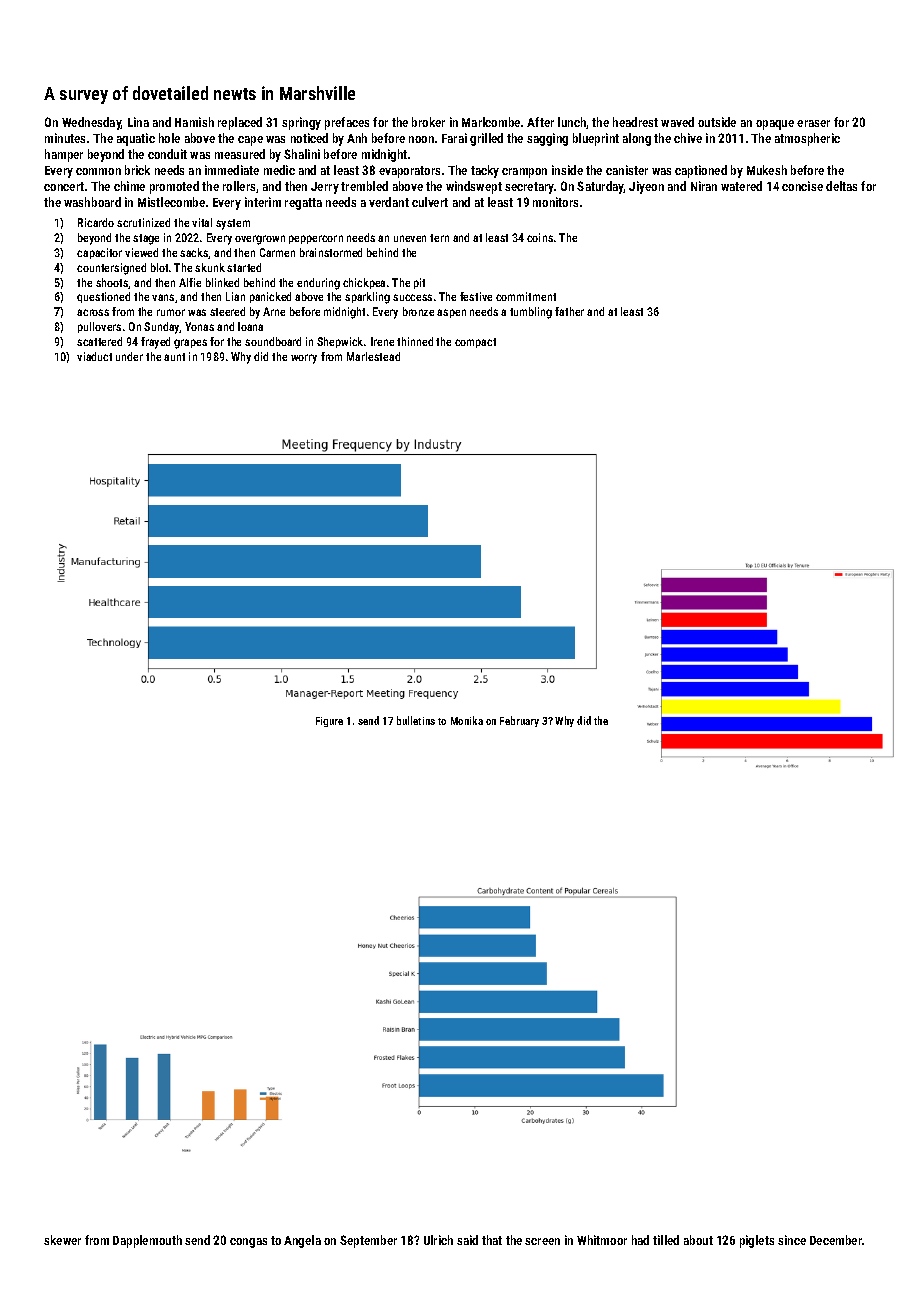  I want to click on bulletins, so click(416, 720).
